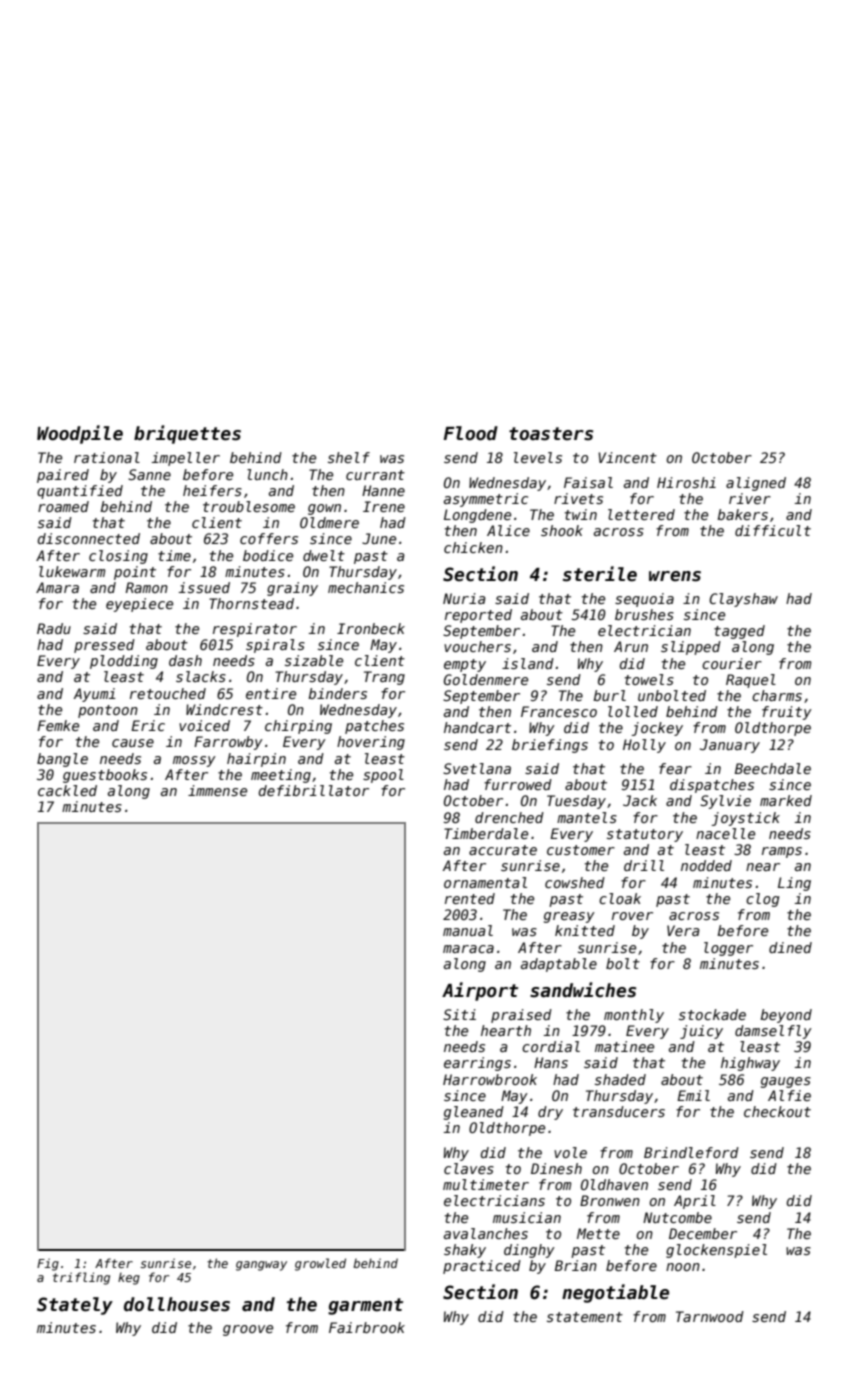 This screenshot has width=849, height=1400. What do you see at coordinates (67, 790) in the screenshot?
I see `cackled` at bounding box center [67, 790].
